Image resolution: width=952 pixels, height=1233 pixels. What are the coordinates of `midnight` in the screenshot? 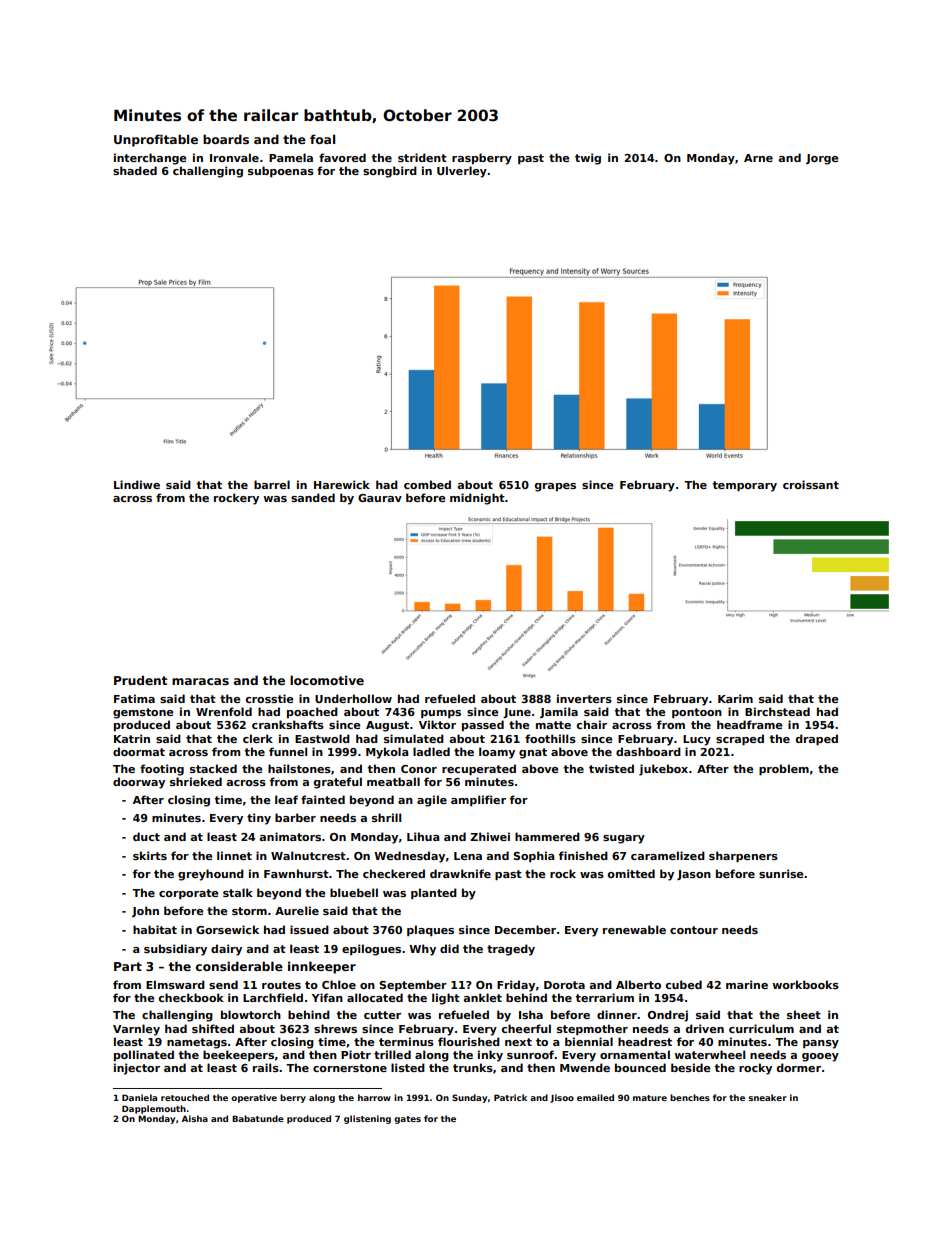 It's located at (477, 499).
